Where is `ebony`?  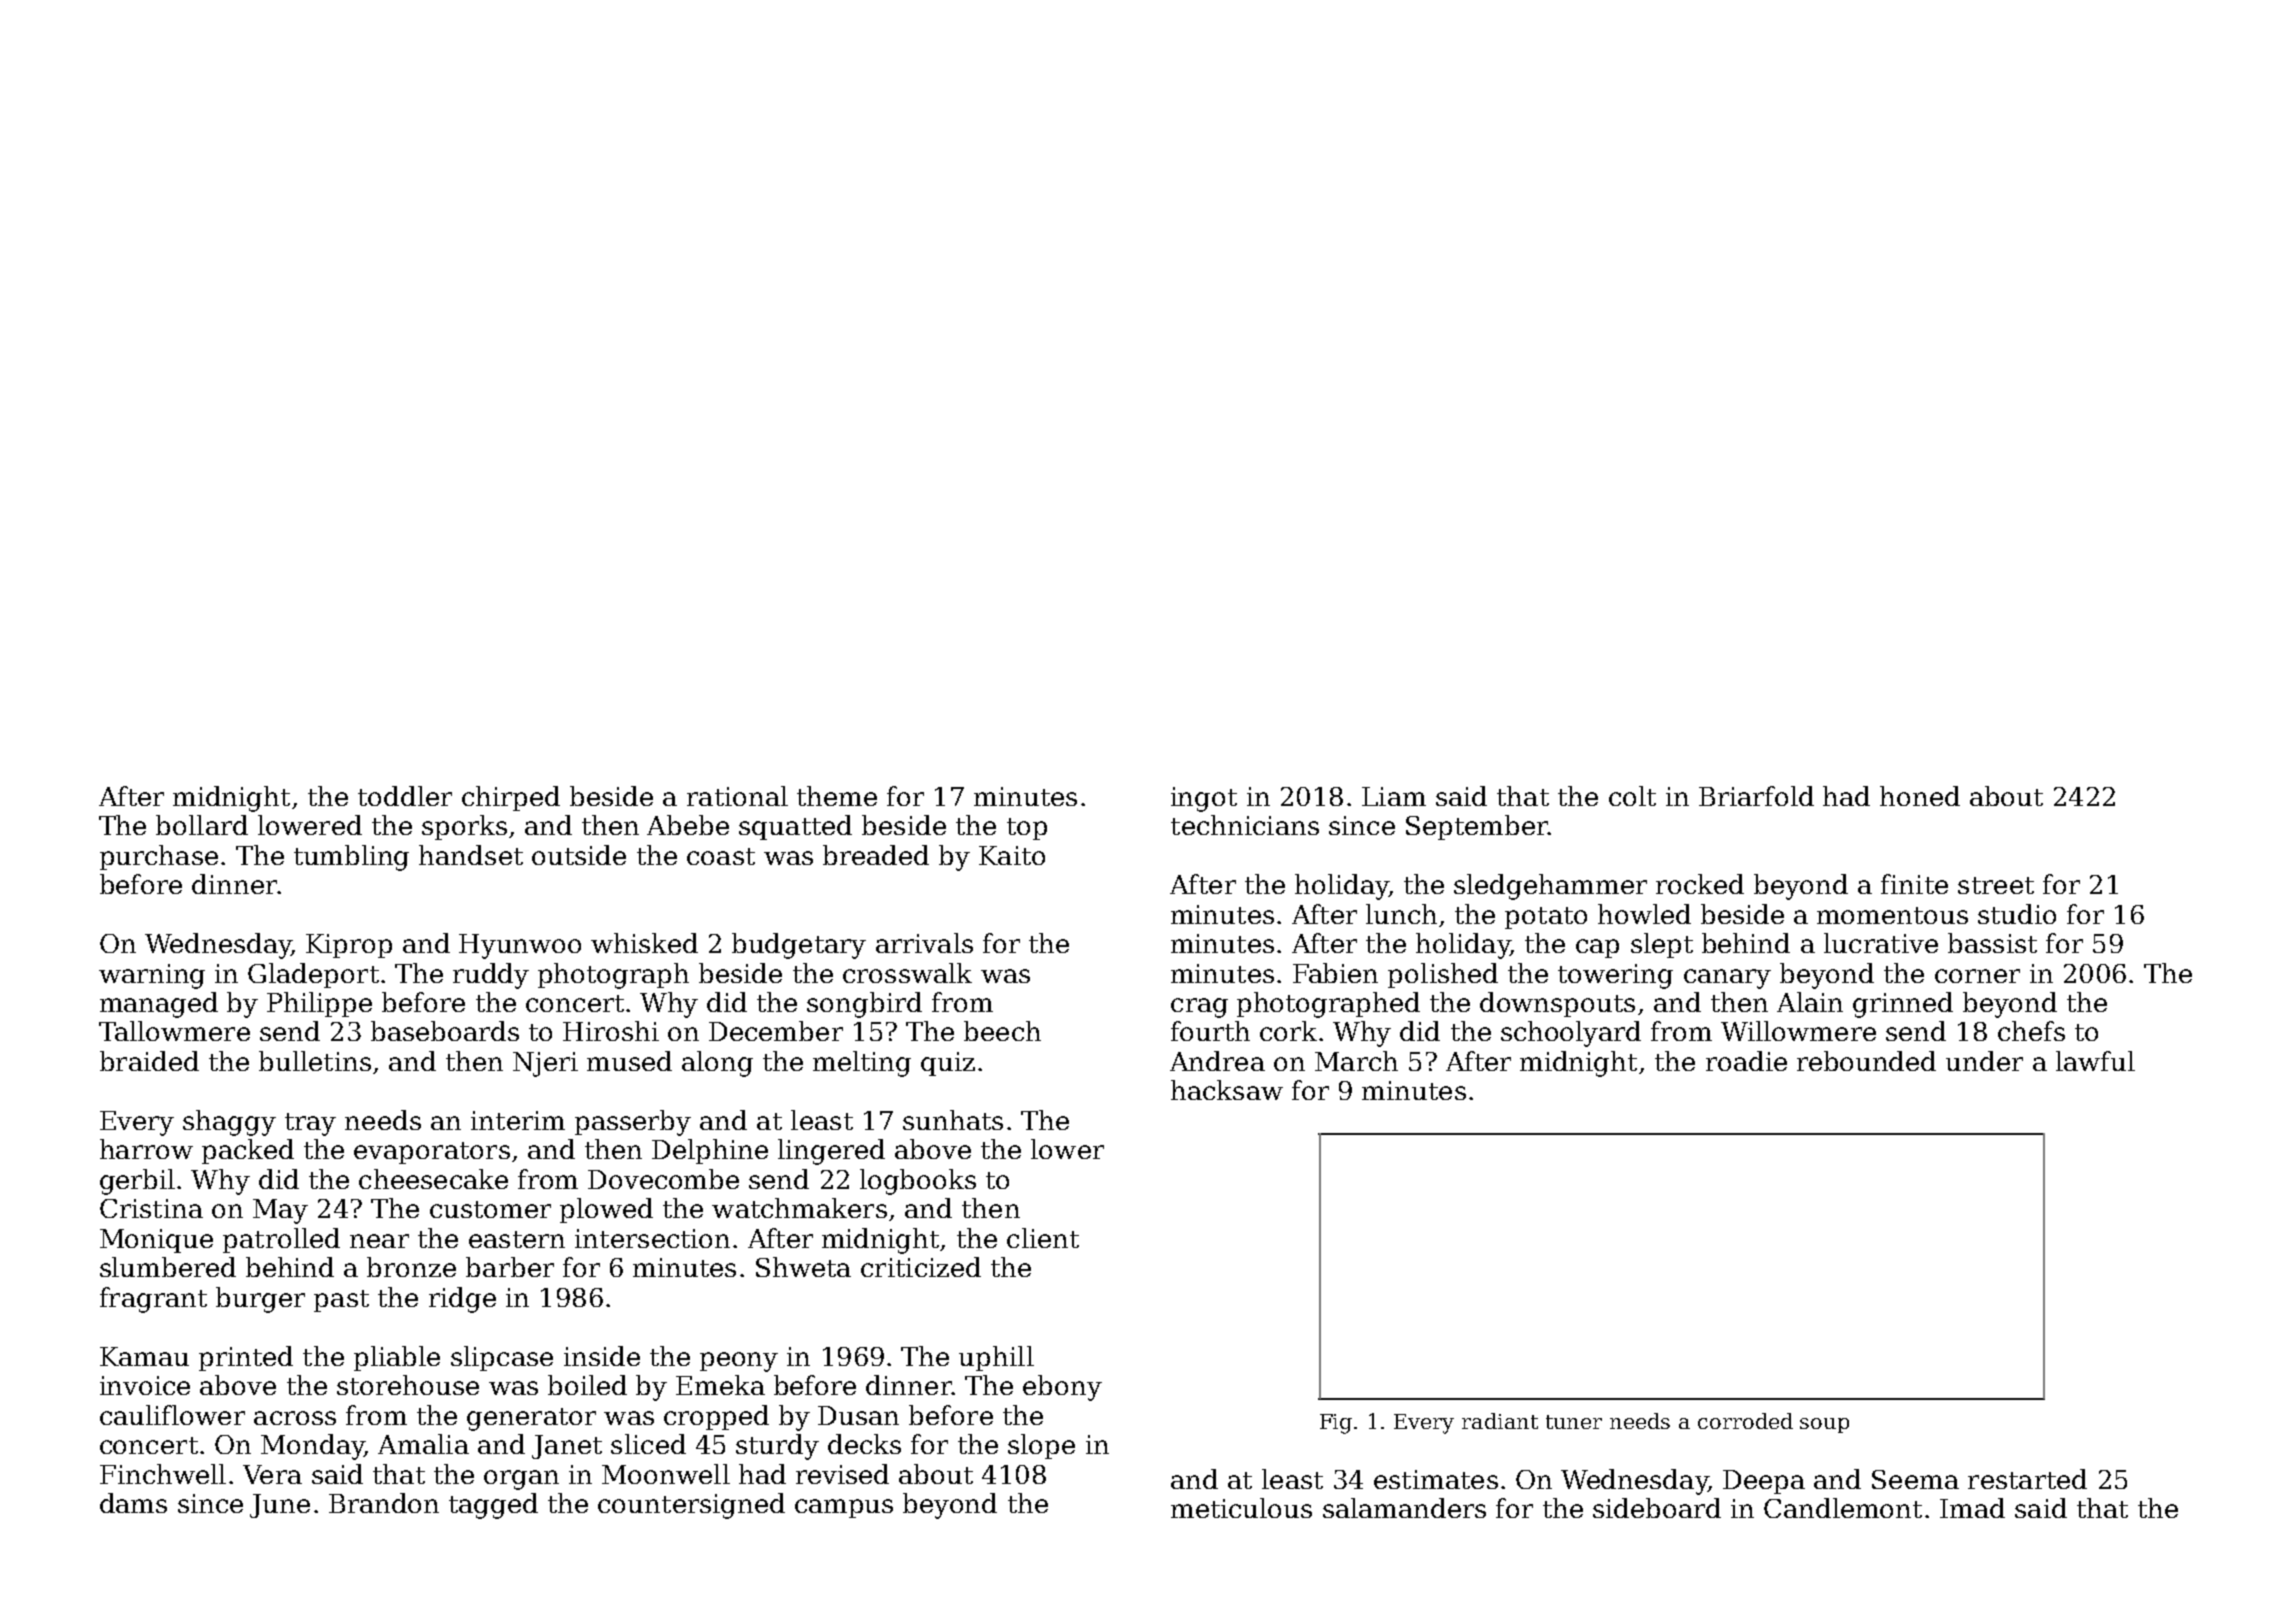
ebony is located at coordinates (1062, 1388).
